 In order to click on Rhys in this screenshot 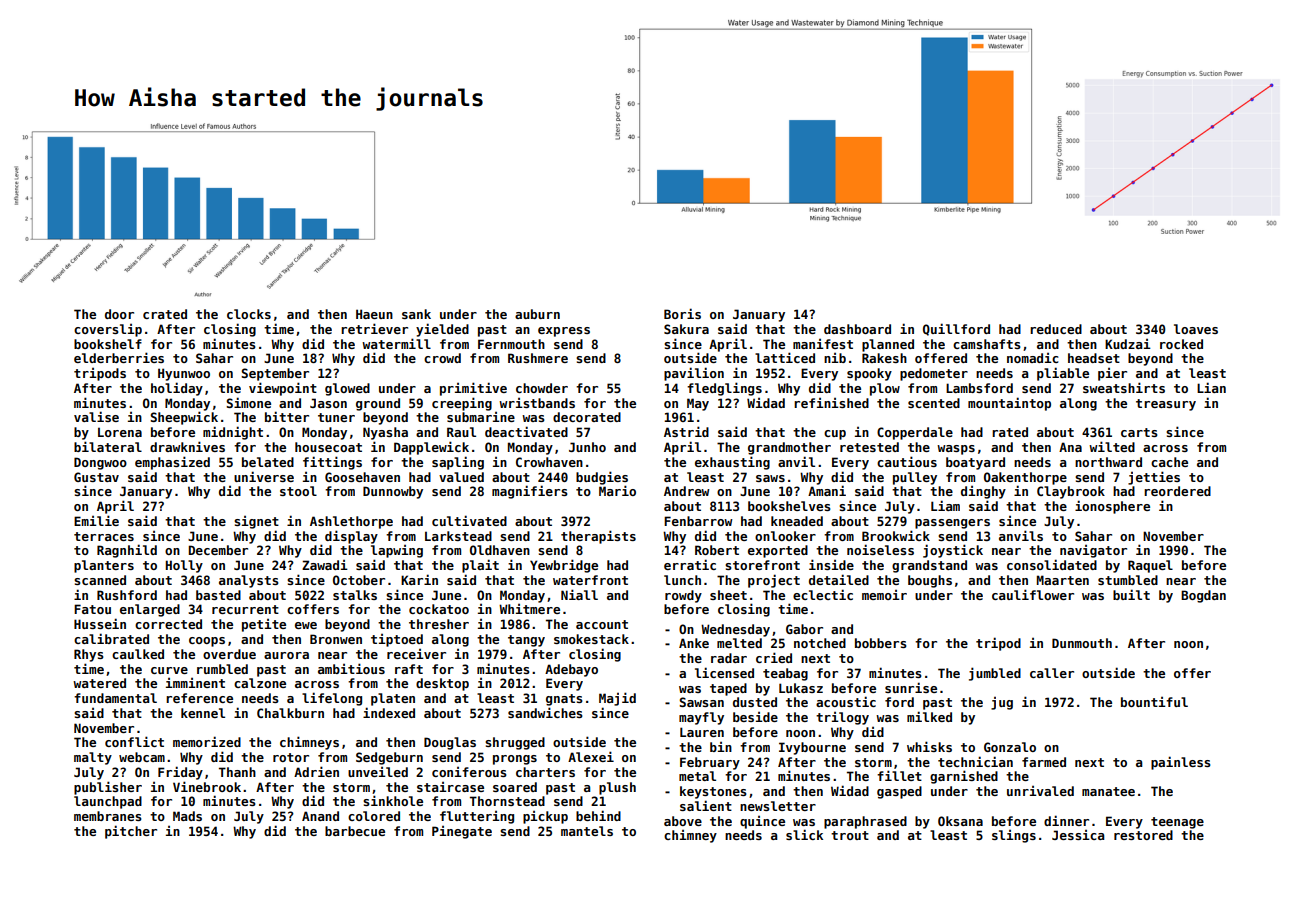, I will do `click(89, 655)`.
